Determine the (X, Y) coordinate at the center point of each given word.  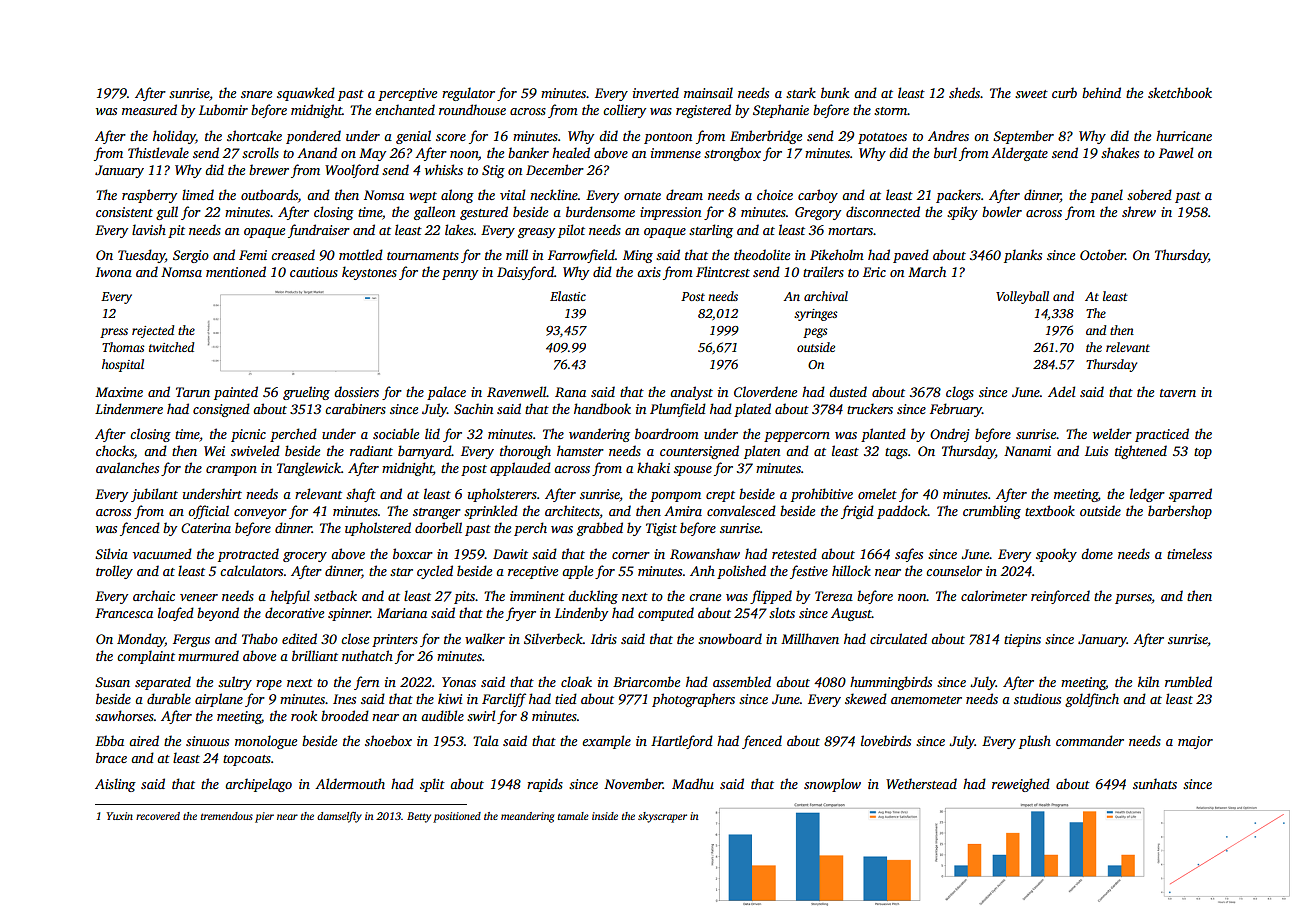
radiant (371, 450)
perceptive (407, 94)
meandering (527, 817)
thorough (525, 452)
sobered (1149, 194)
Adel (1061, 391)
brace (111, 757)
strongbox (732, 154)
